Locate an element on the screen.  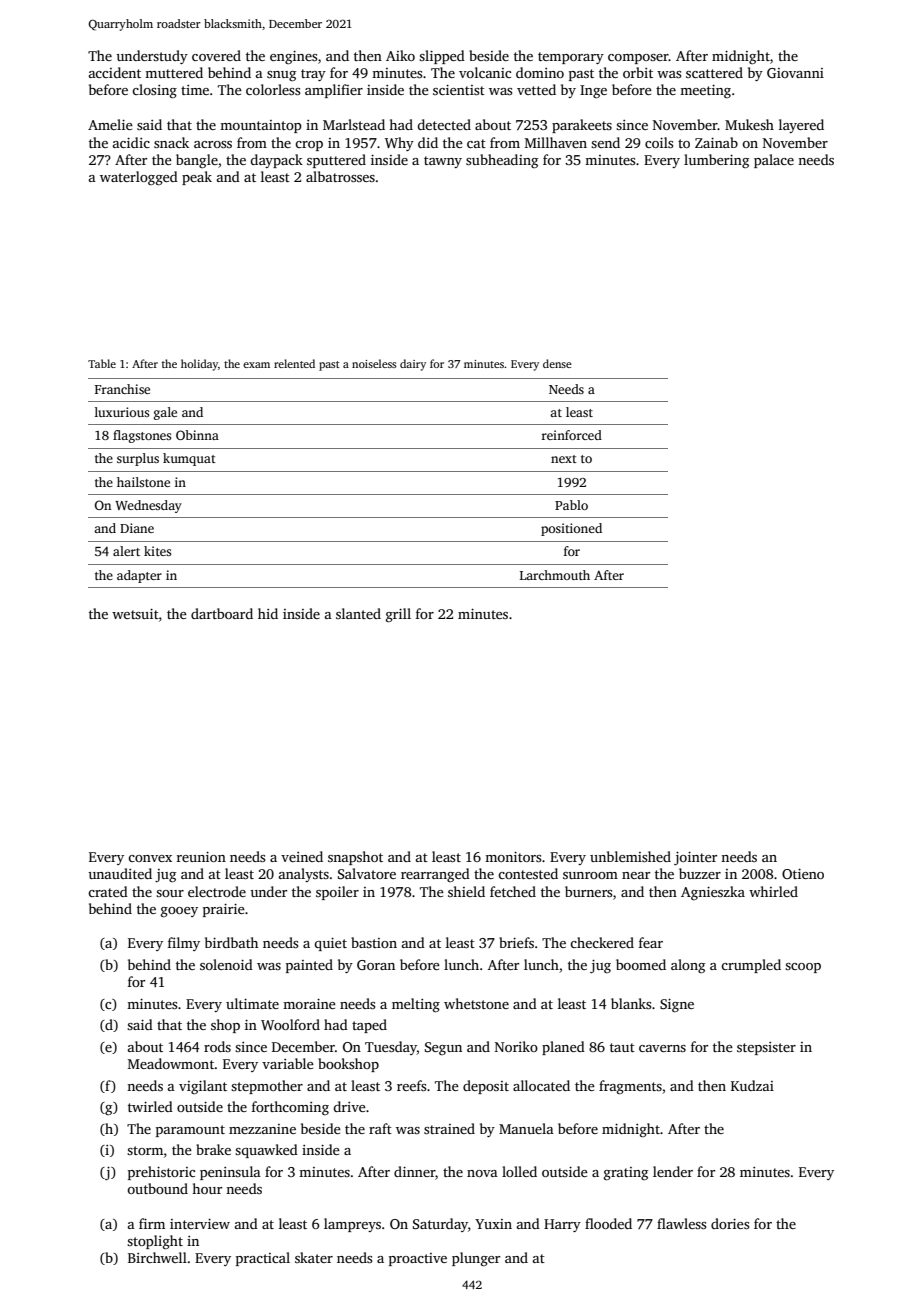
palace is located at coordinates (774, 161).
